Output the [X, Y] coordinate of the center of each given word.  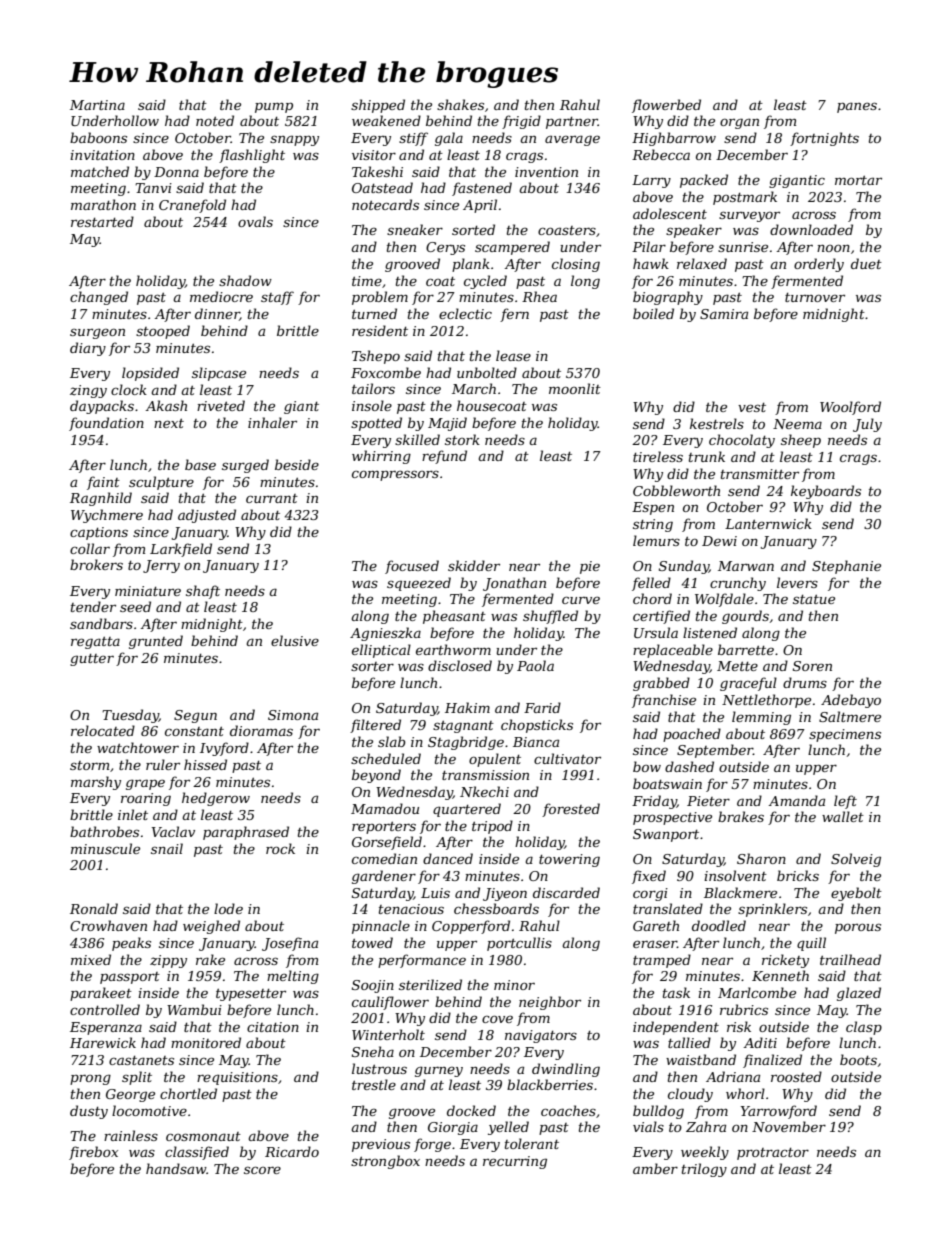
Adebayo [851, 701]
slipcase [219, 374]
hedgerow [216, 799]
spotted [376, 424]
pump [274, 108]
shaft [203, 592]
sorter [372, 666]
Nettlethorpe [766, 701]
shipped [378, 106]
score [262, 1170]
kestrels [717, 423]
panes [857, 107]
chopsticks [537, 726]
